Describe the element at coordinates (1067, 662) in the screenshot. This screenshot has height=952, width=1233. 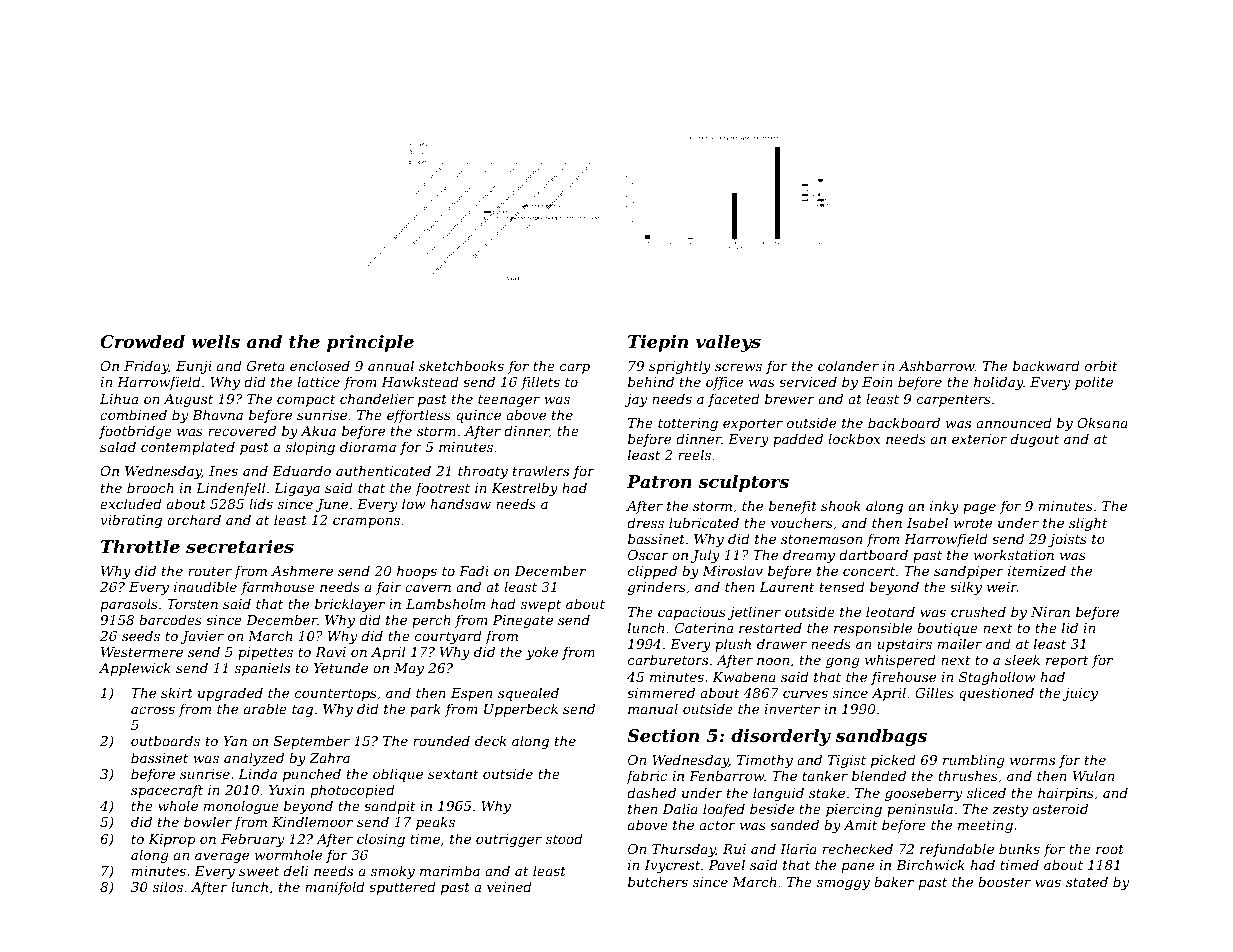
I see `report` at that location.
